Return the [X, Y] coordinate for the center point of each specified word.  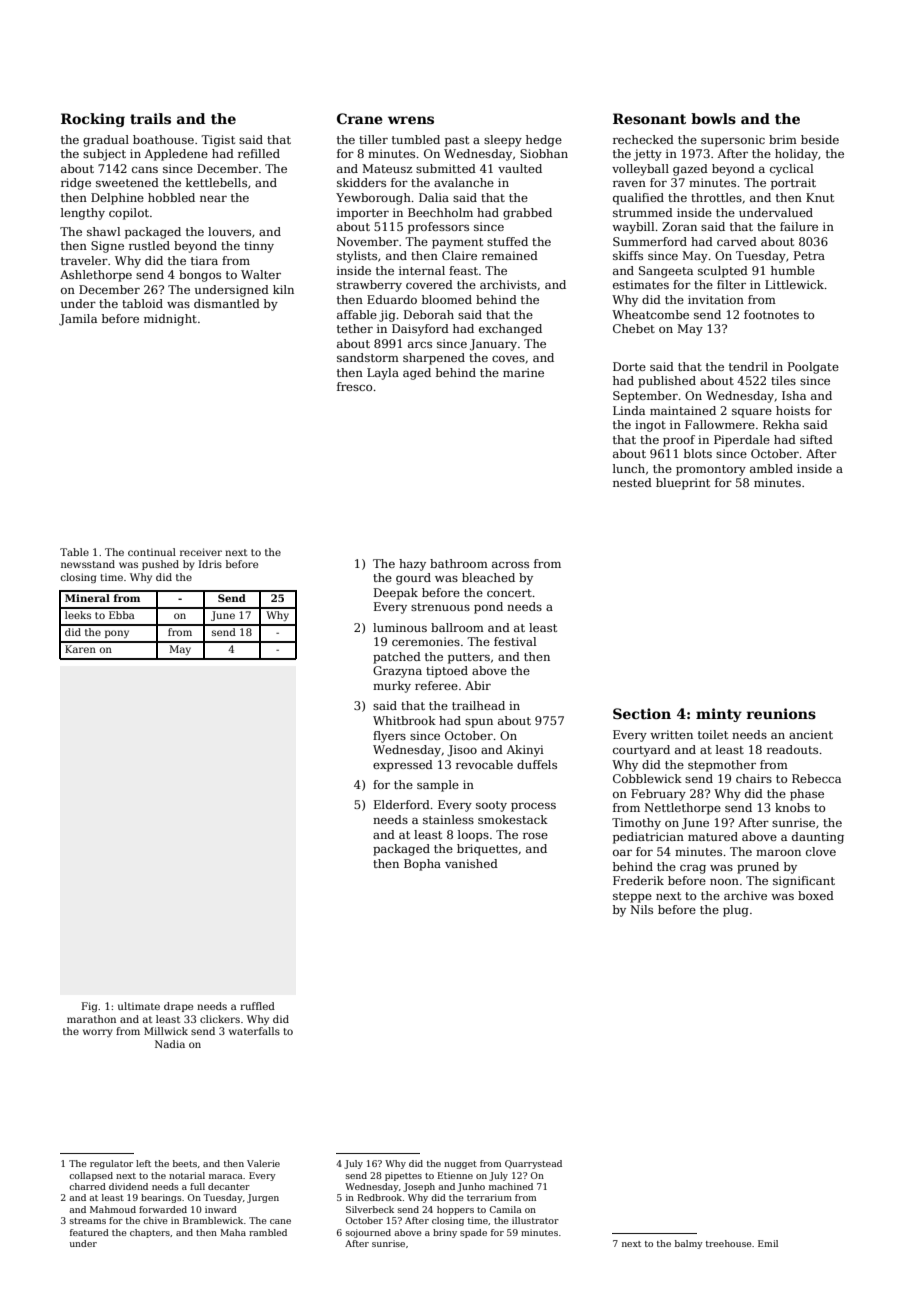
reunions [781, 713]
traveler [84, 260]
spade [473, 1233]
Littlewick [795, 284]
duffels [537, 764]
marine [523, 372]
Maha [233, 1232]
